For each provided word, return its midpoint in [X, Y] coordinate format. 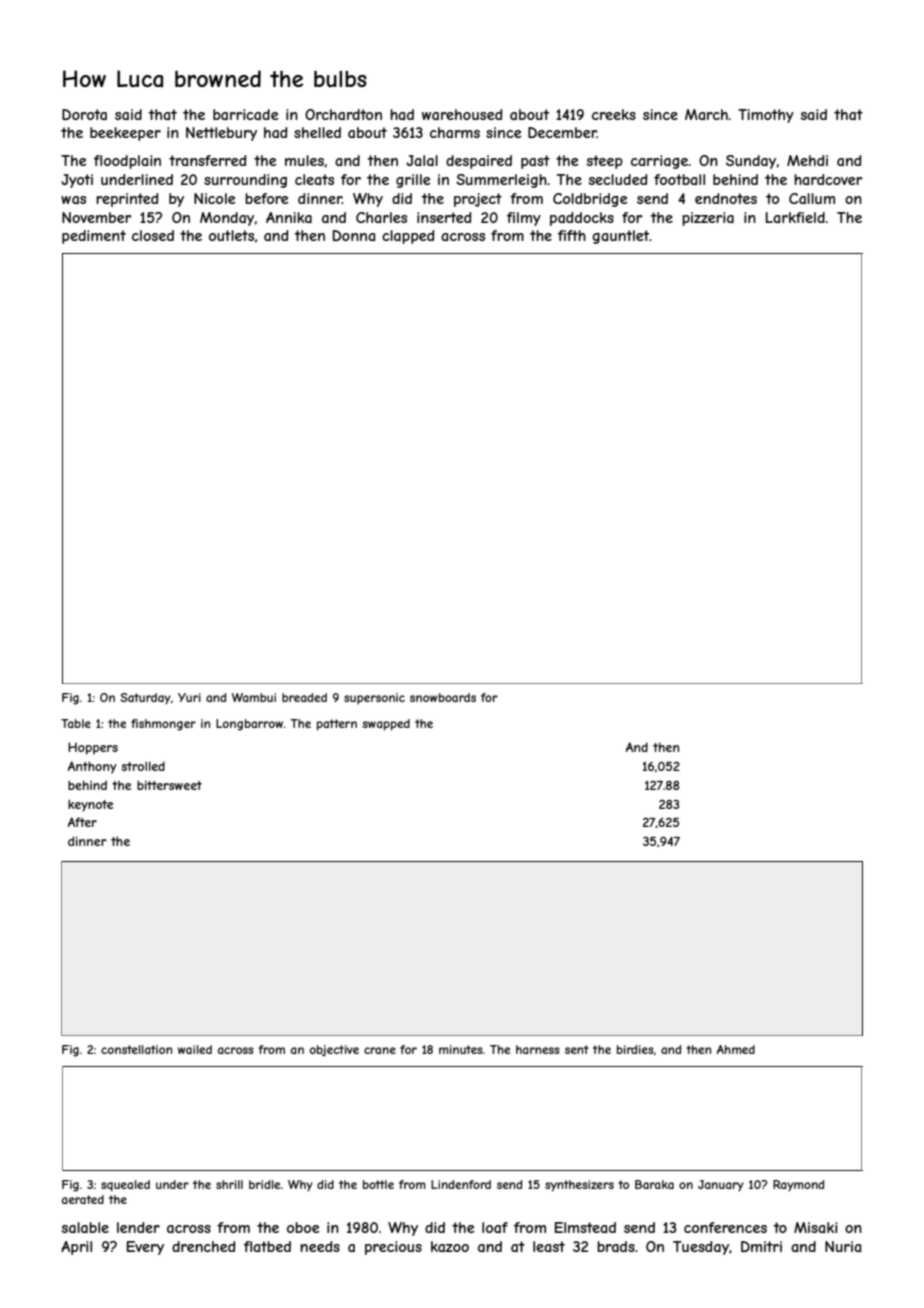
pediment [94, 237]
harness [538, 1049]
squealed [125, 1185]
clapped [408, 237]
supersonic [374, 699]
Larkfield [795, 217]
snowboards [443, 697]
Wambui [254, 697]
